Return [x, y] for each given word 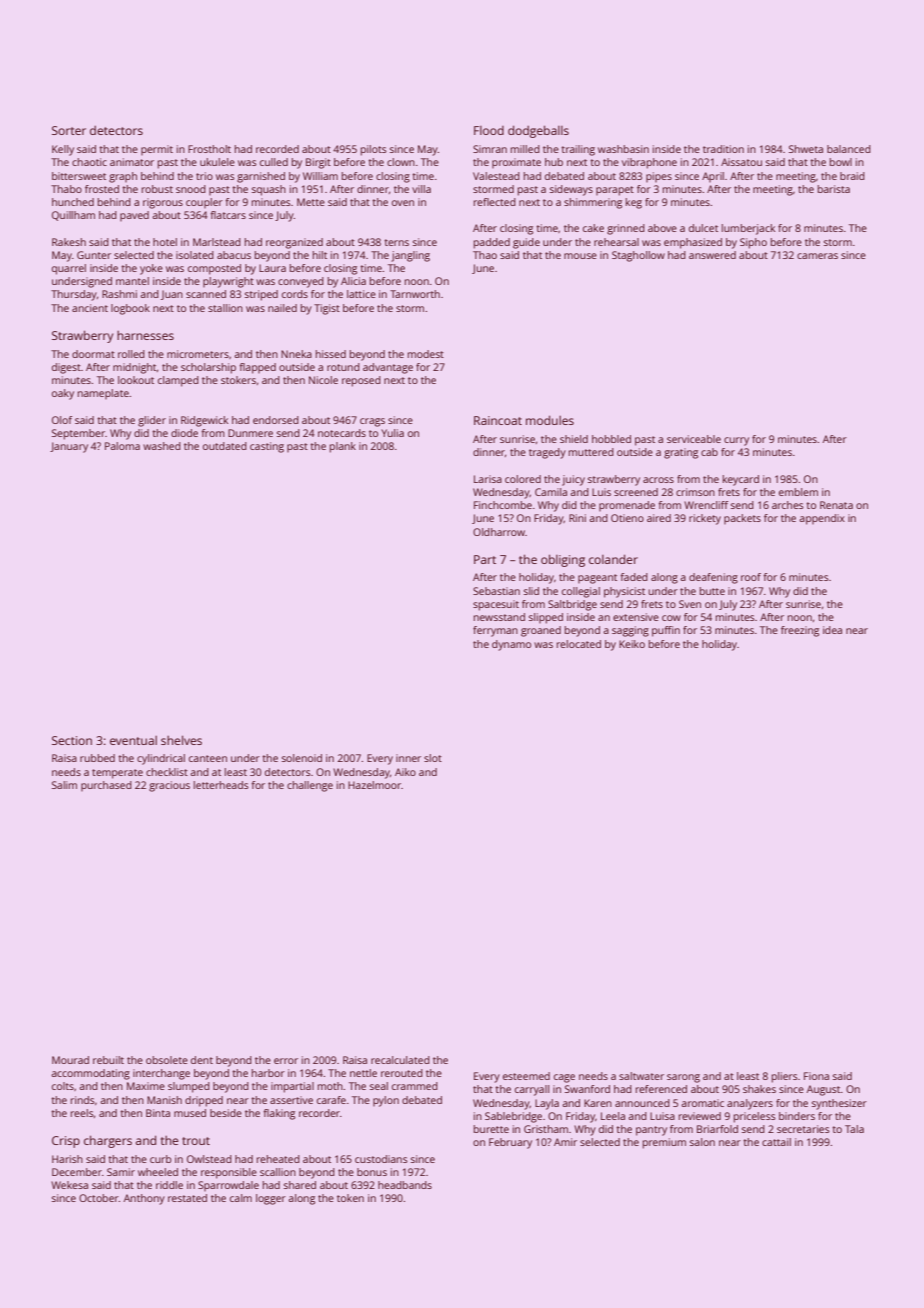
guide [526, 243]
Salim [64, 785]
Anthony [144, 1199]
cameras [817, 256]
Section [72, 740]
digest [66, 368]
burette [491, 1129]
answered [712, 255]
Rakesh [69, 242]
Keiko [632, 644]
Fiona [816, 1076]
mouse [580, 256]
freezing [800, 631]
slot [433, 758]
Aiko [405, 772]
